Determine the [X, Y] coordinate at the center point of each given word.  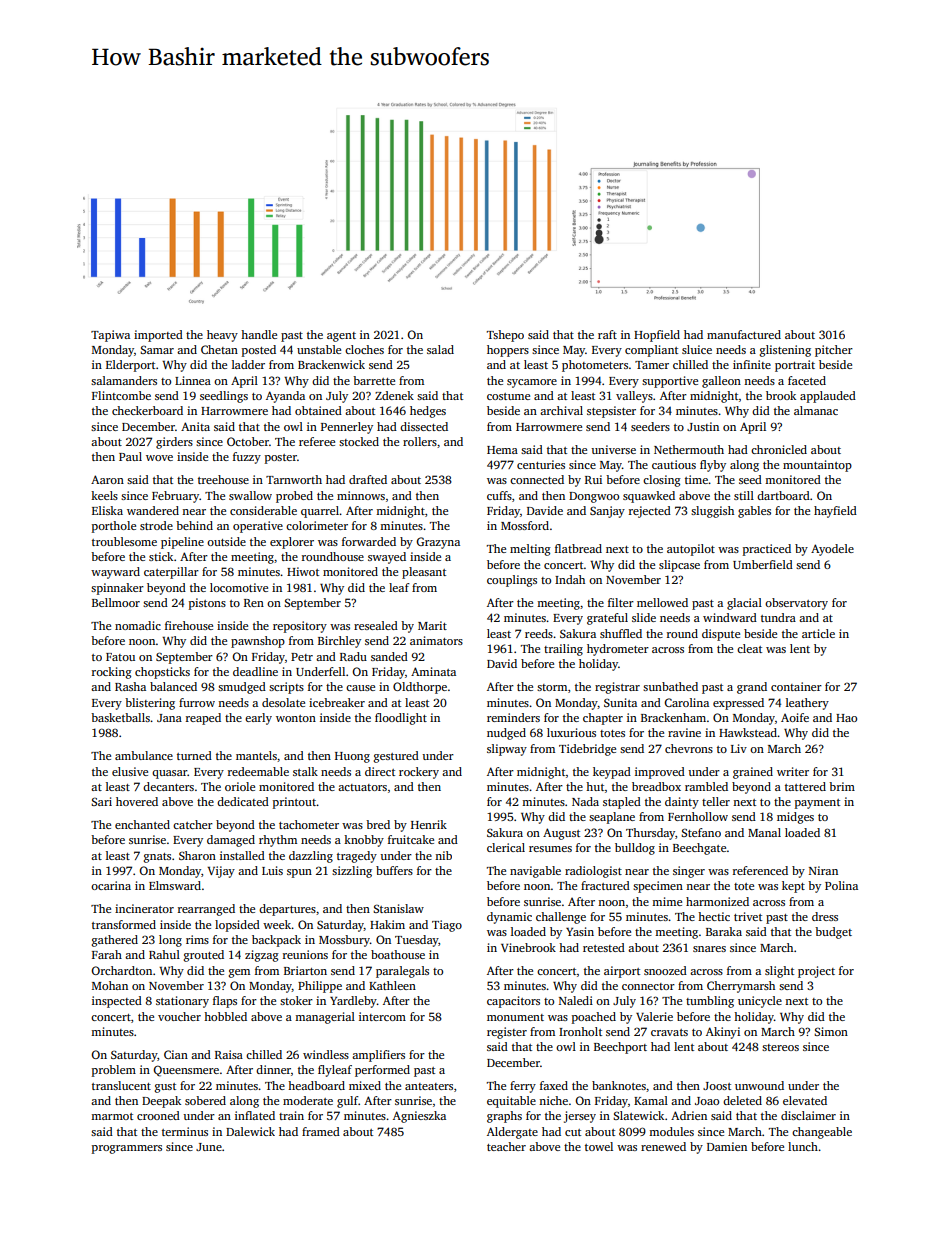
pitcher [834, 351]
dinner [273, 1069]
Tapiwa [110, 336]
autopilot [691, 550]
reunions [305, 954]
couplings [512, 581]
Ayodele [832, 550]
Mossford [525, 525]
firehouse [189, 625]
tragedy [357, 857]
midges [795, 818]
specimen [658, 887]
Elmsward [175, 885]
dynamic [509, 918]
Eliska [107, 510]
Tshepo [505, 336]
